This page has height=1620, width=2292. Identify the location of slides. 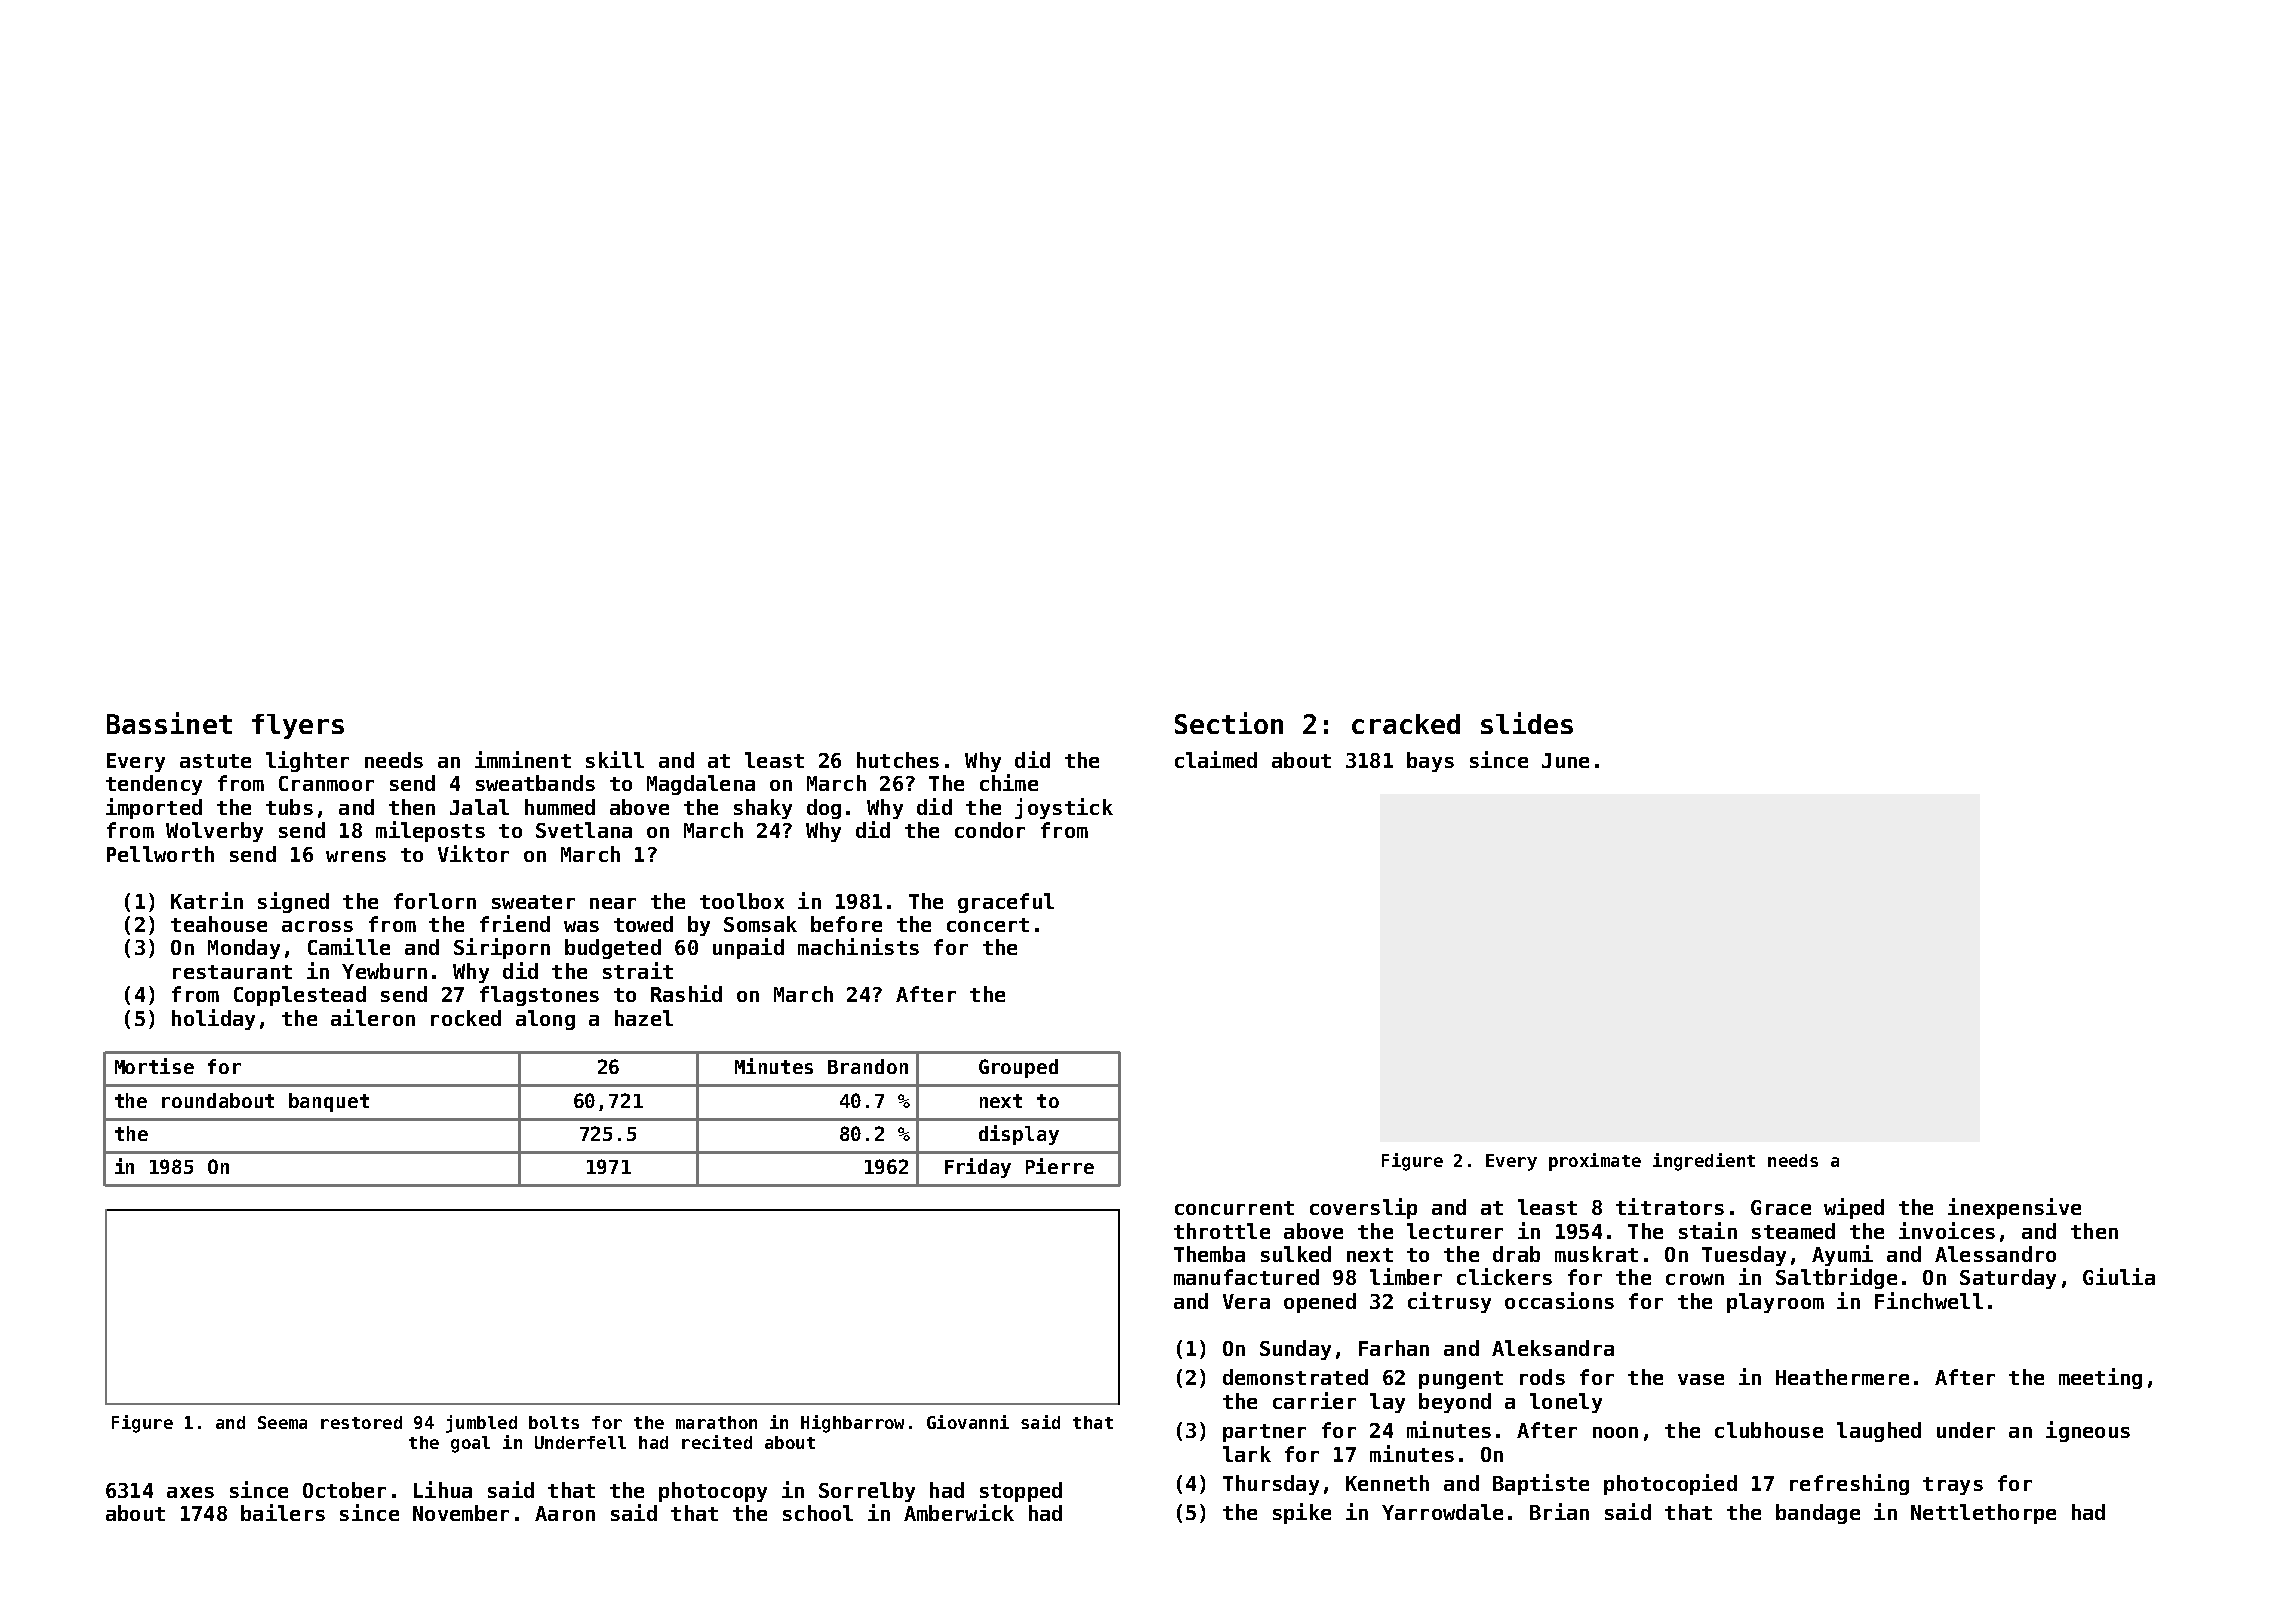
(1527, 723).
